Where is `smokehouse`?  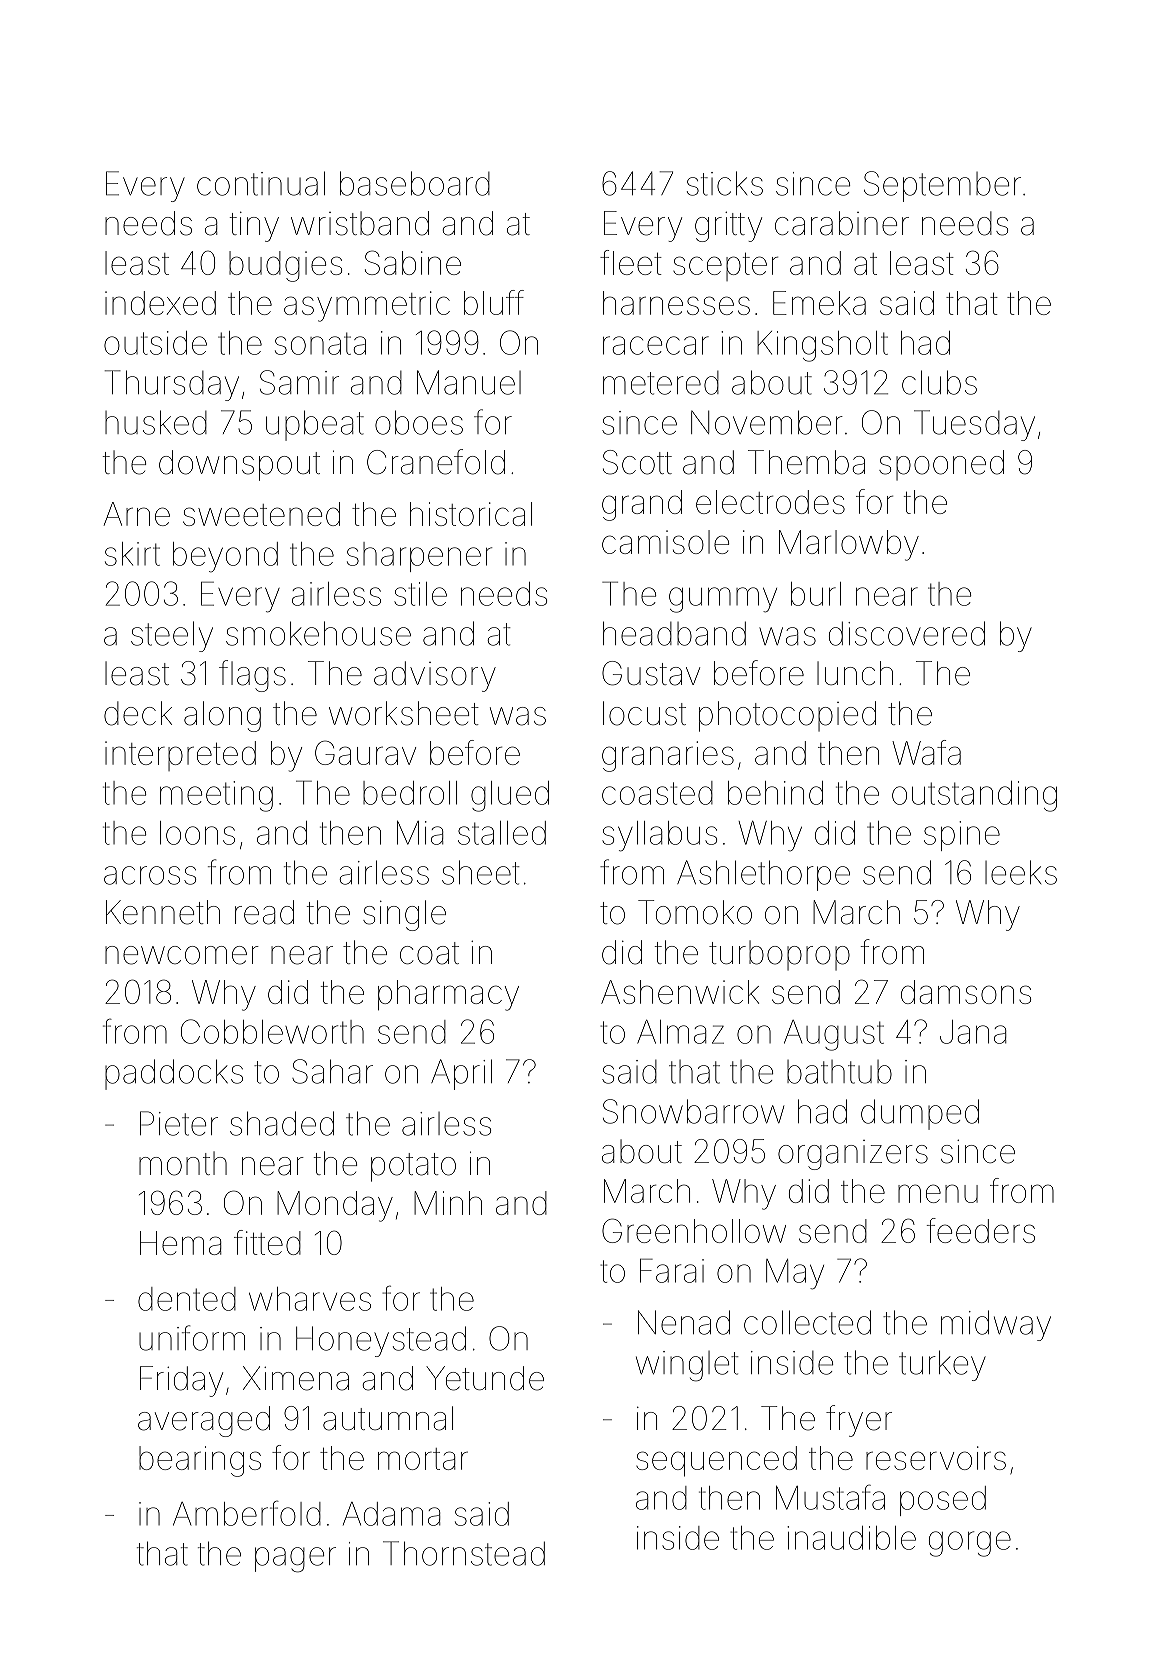
smokehouse is located at coordinates (318, 633).
